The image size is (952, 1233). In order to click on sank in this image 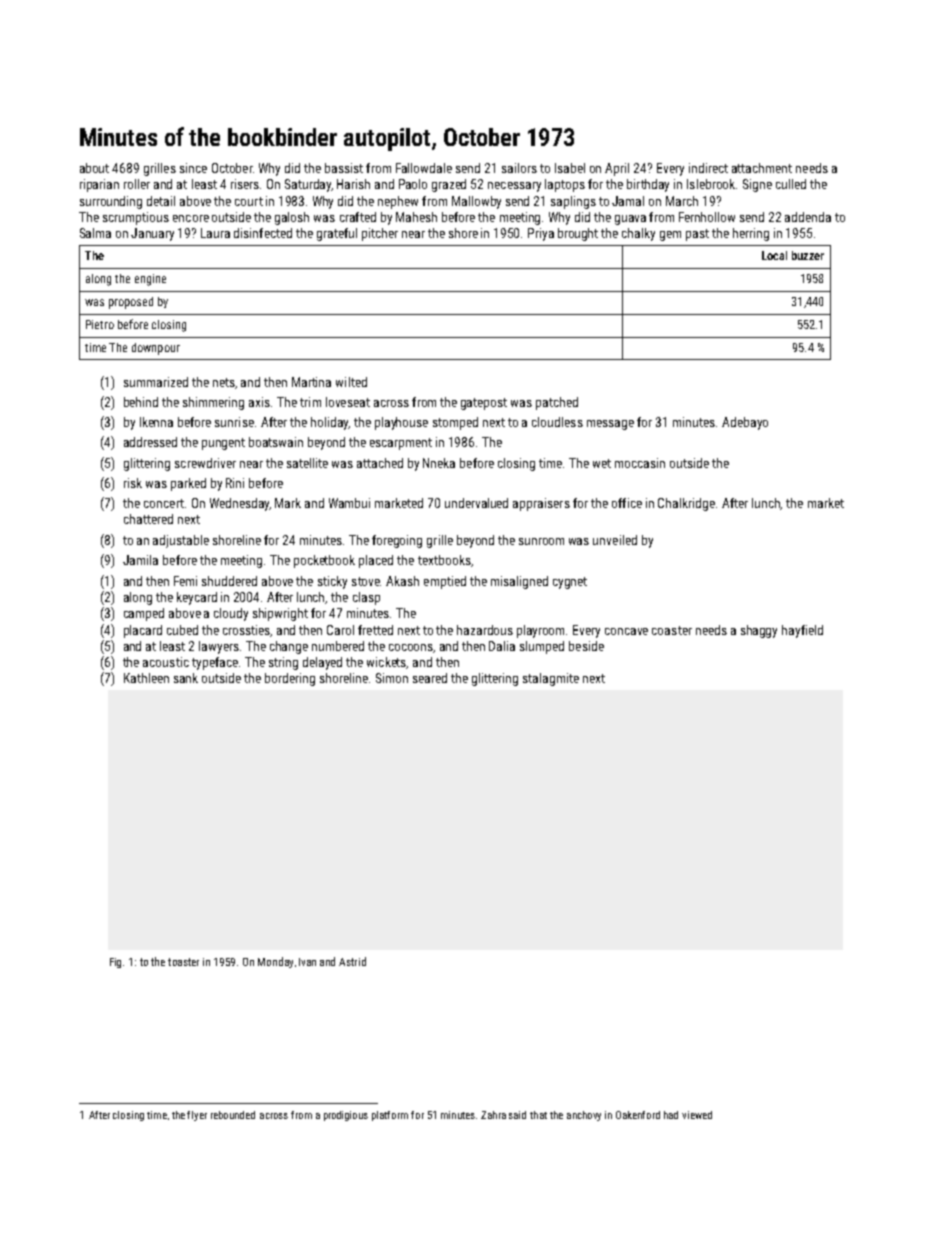, I will do `click(186, 678)`.
